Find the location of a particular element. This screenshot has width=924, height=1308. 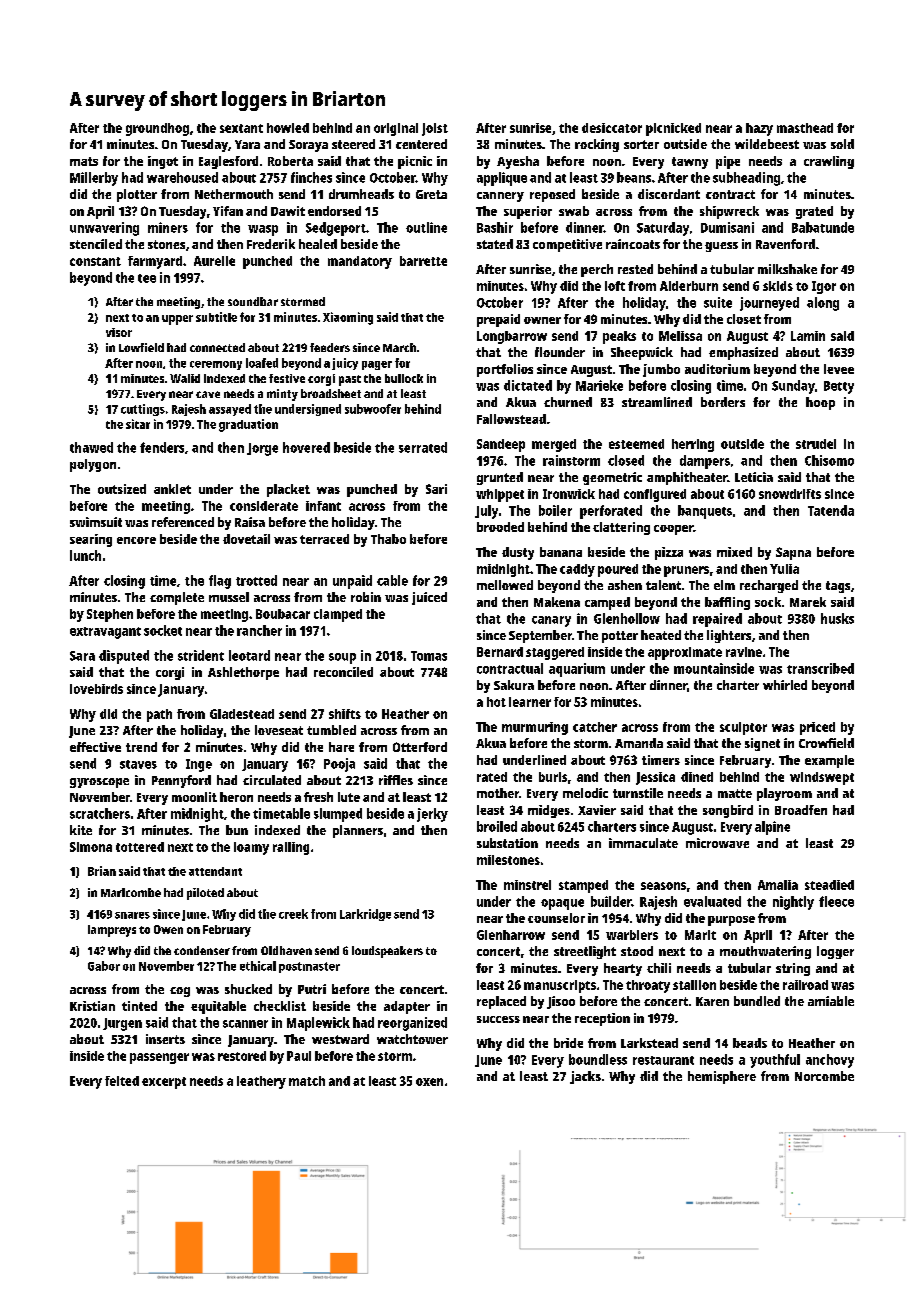

excerpt is located at coordinates (164, 1083).
